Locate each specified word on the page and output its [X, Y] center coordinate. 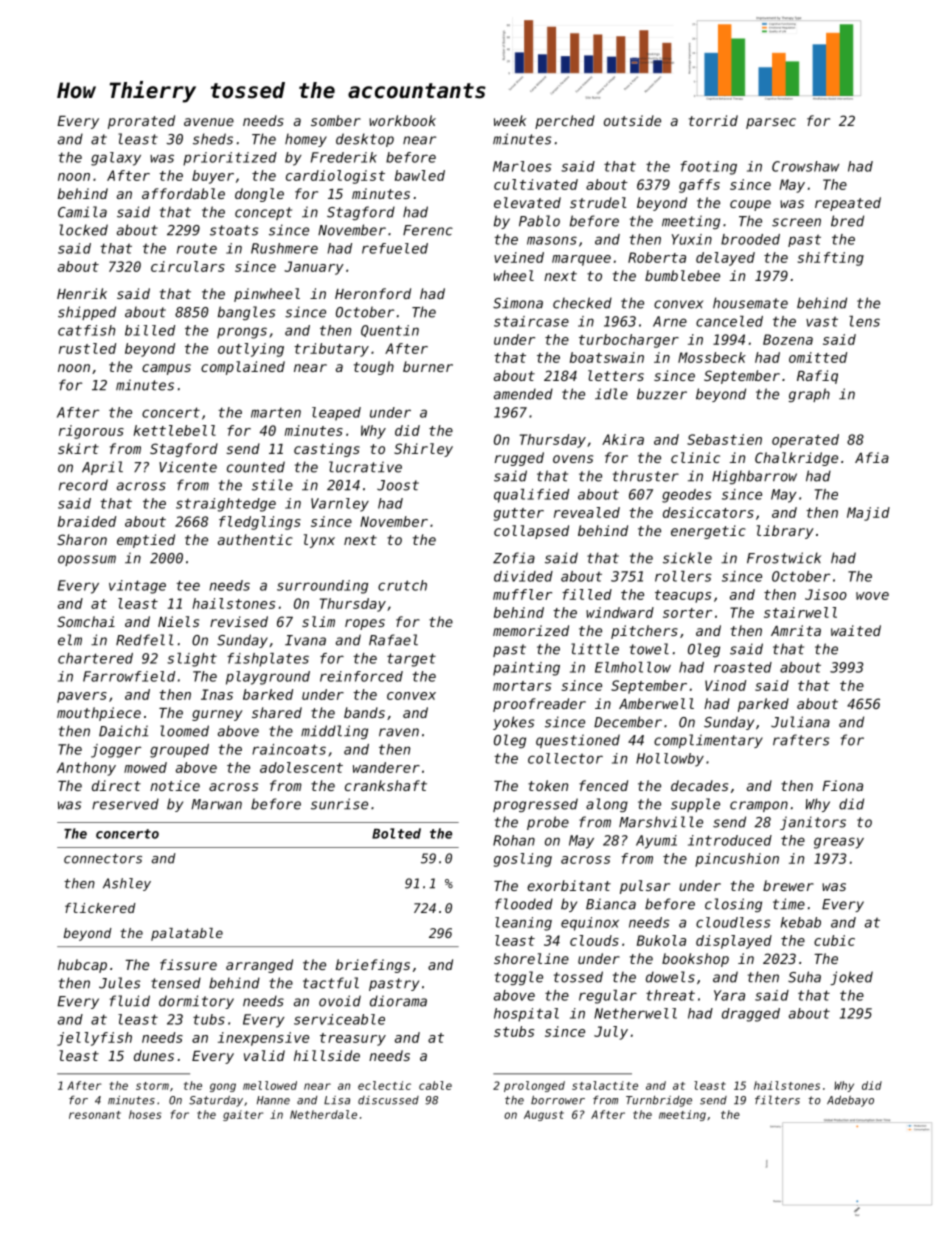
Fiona [842, 785]
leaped [336, 414]
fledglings [260, 523]
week [510, 120]
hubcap [82, 966]
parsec [771, 123]
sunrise [339, 804]
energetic [708, 532]
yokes [513, 723]
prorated [141, 122]
